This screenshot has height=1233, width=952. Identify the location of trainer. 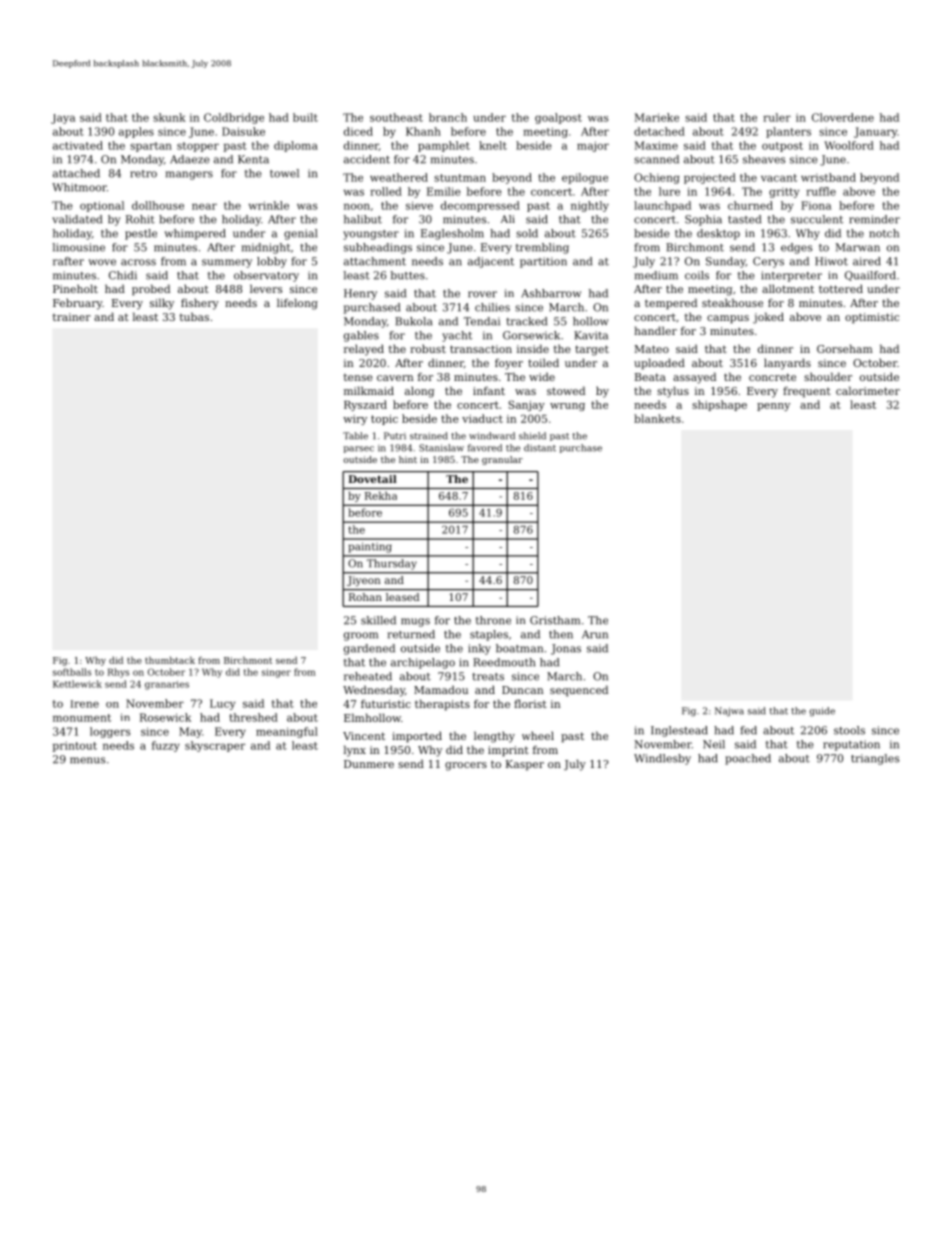
(71, 317).
